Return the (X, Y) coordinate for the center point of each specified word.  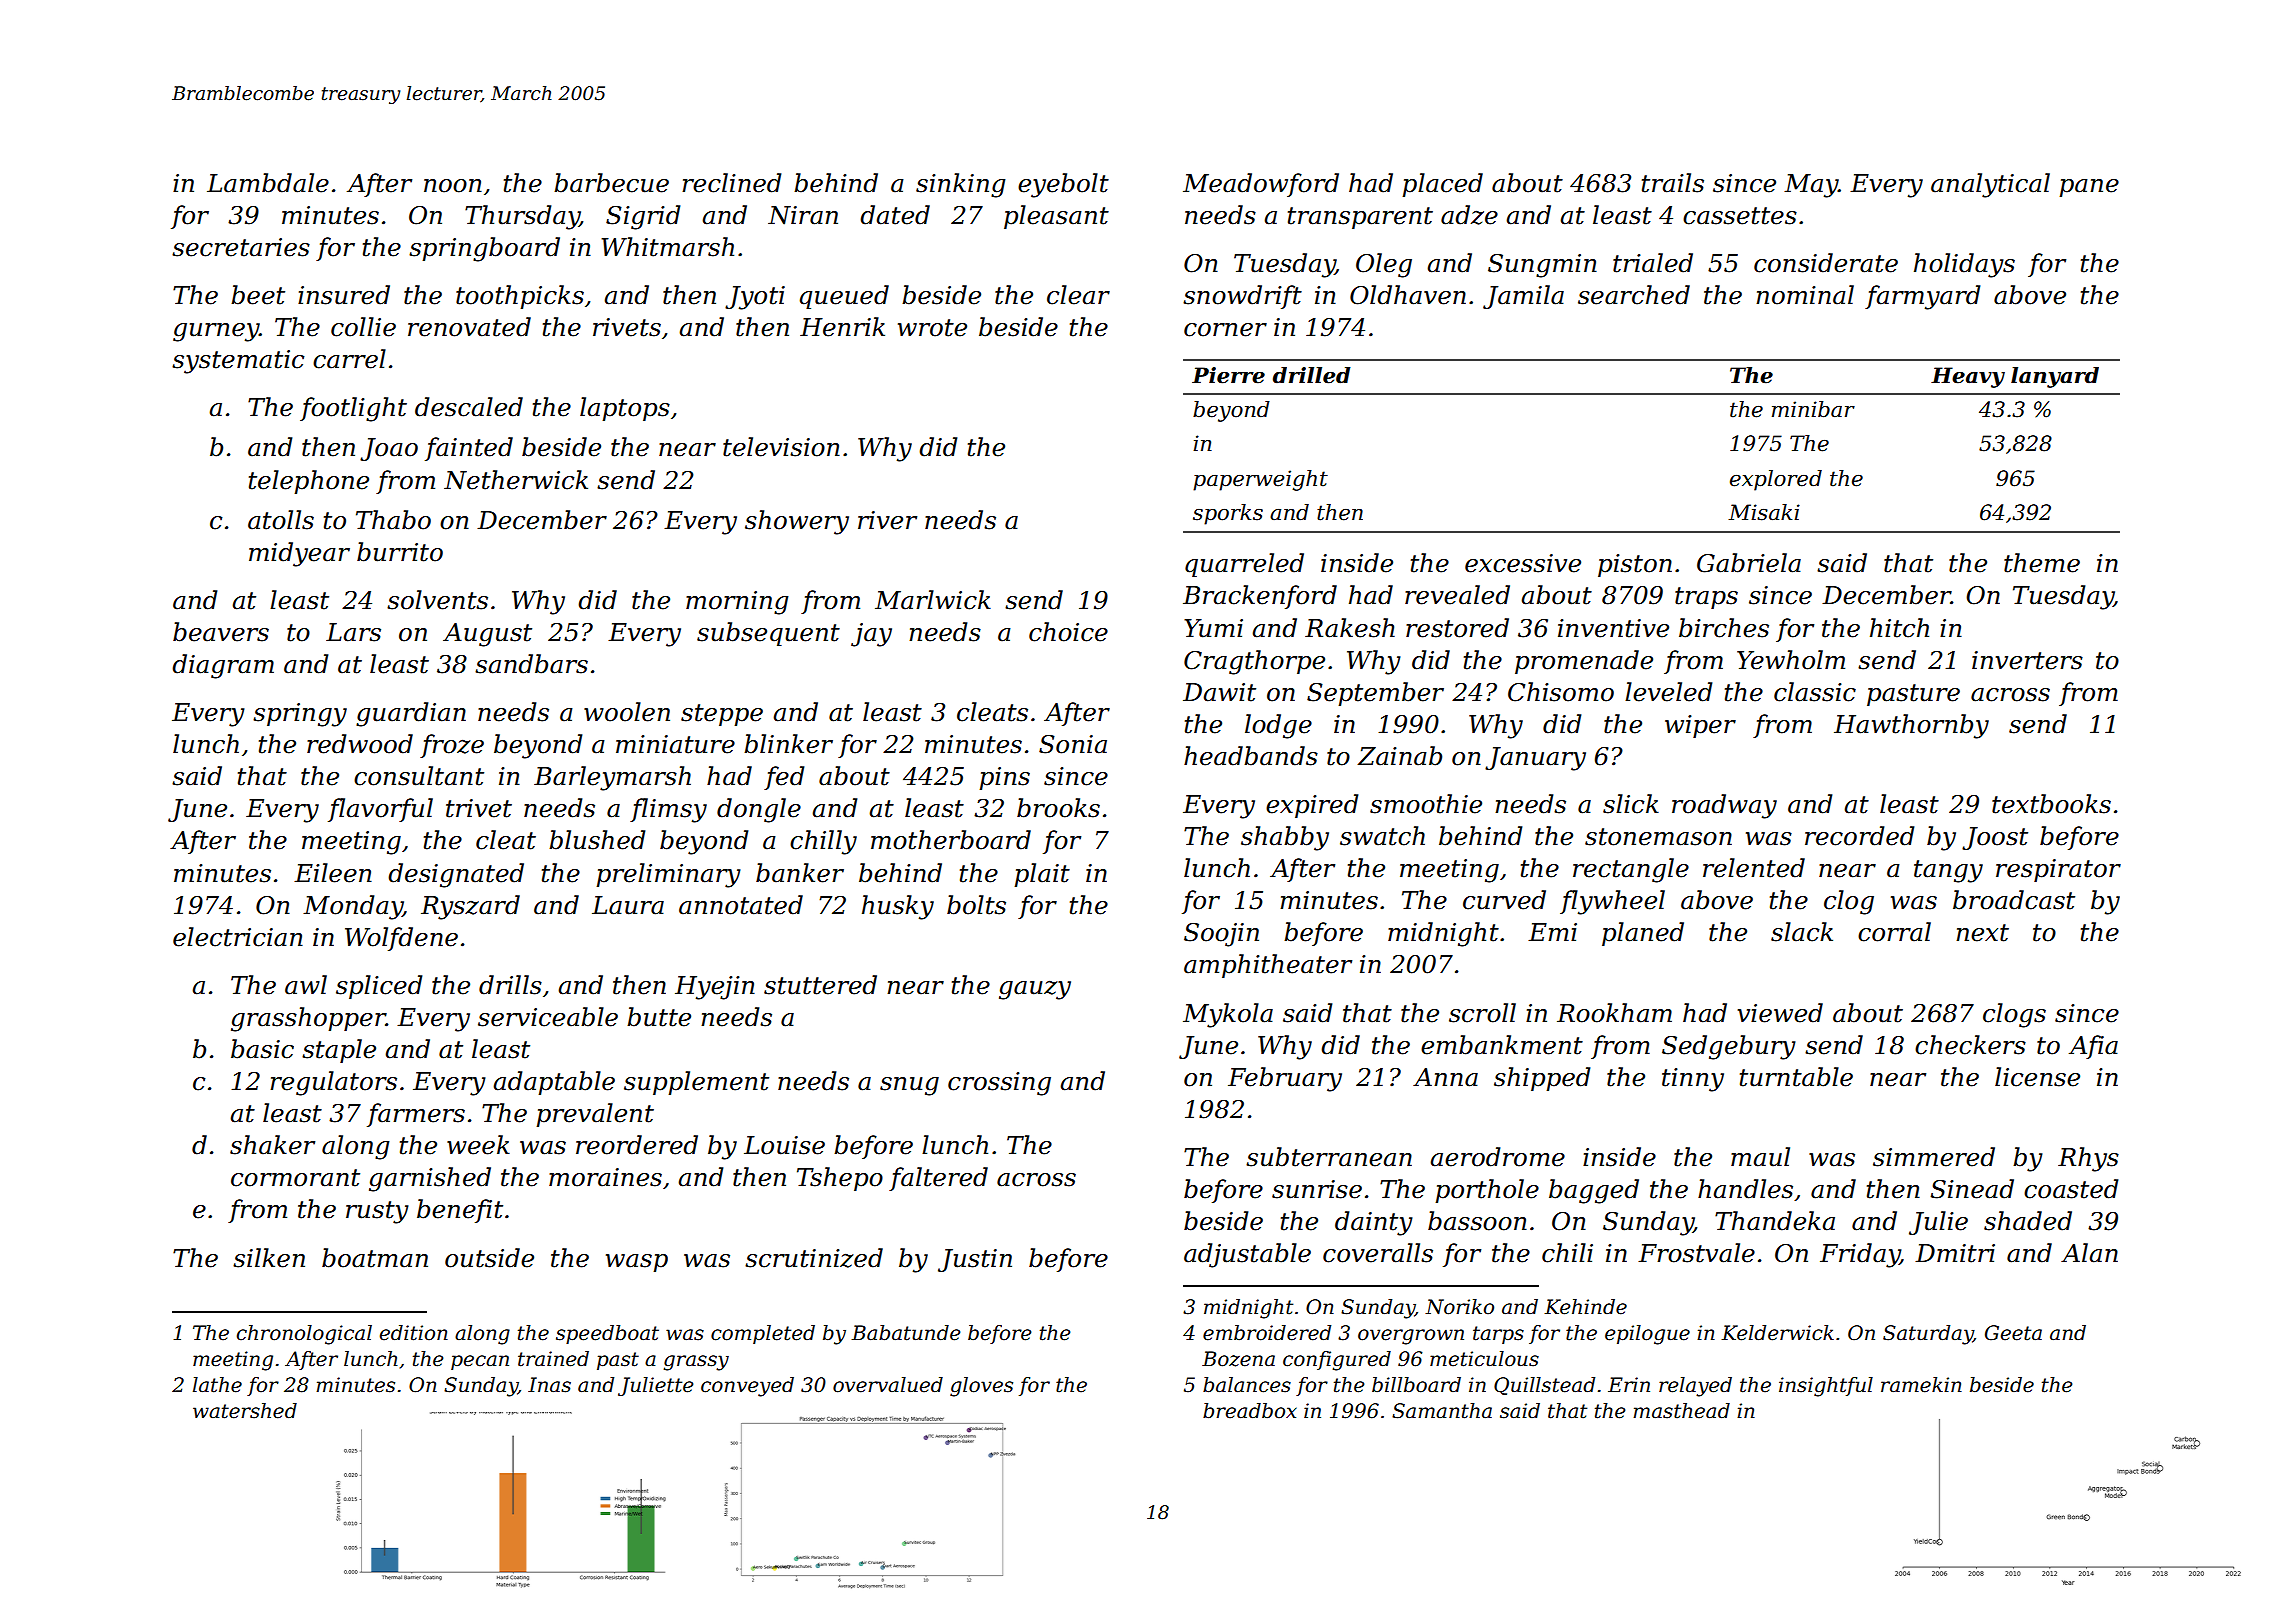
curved (1504, 900)
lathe (217, 1385)
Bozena (1238, 1359)
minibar (1813, 409)
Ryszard (470, 907)
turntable (1796, 1077)
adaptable (554, 1083)
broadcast (2014, 900)
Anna (1445, 1077)
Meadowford (1261, 185)
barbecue (611, 183)
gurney (216, 332)
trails (1673, 183)
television (781, 447)
